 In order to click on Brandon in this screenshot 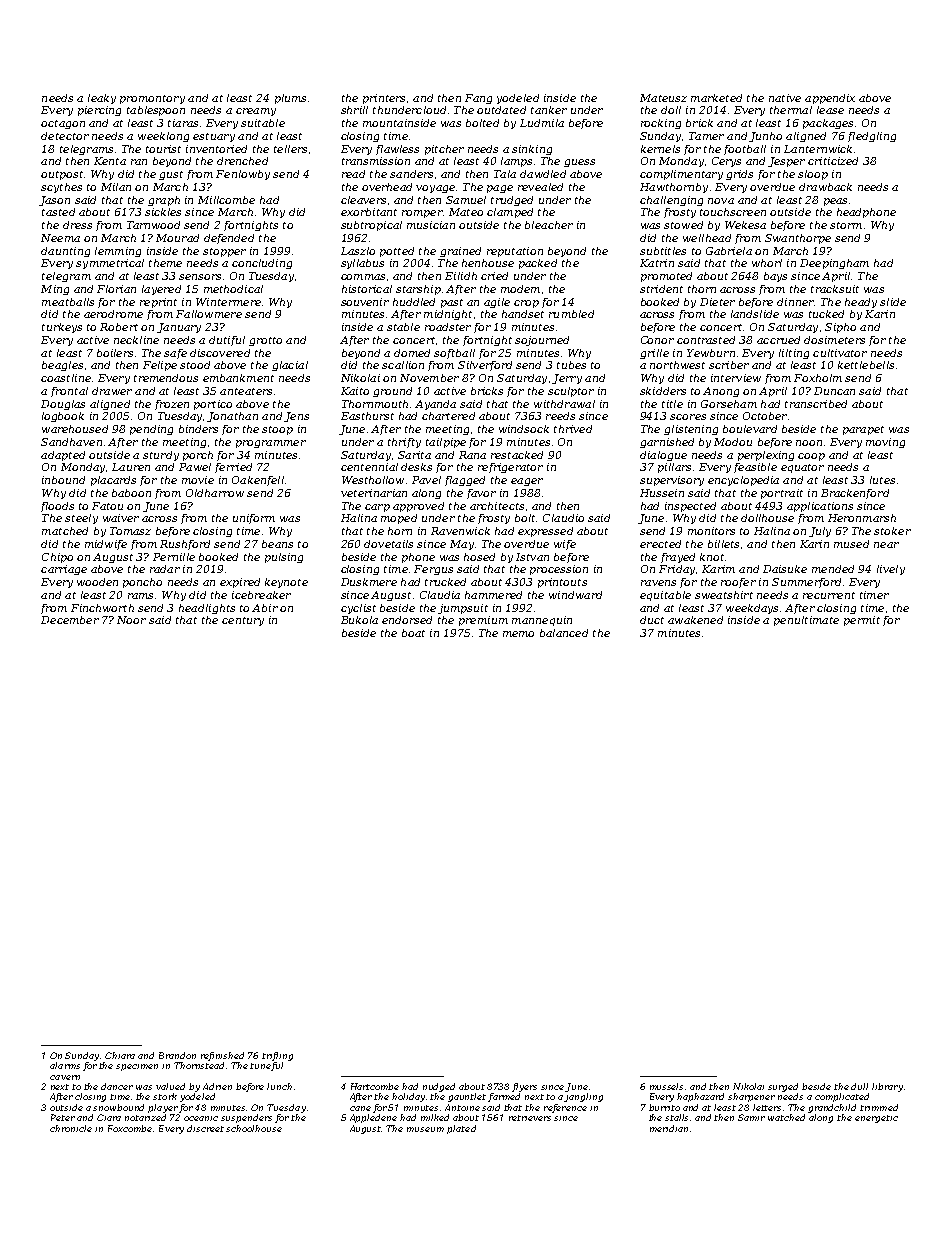, I will do `click(177, 1055)`.
